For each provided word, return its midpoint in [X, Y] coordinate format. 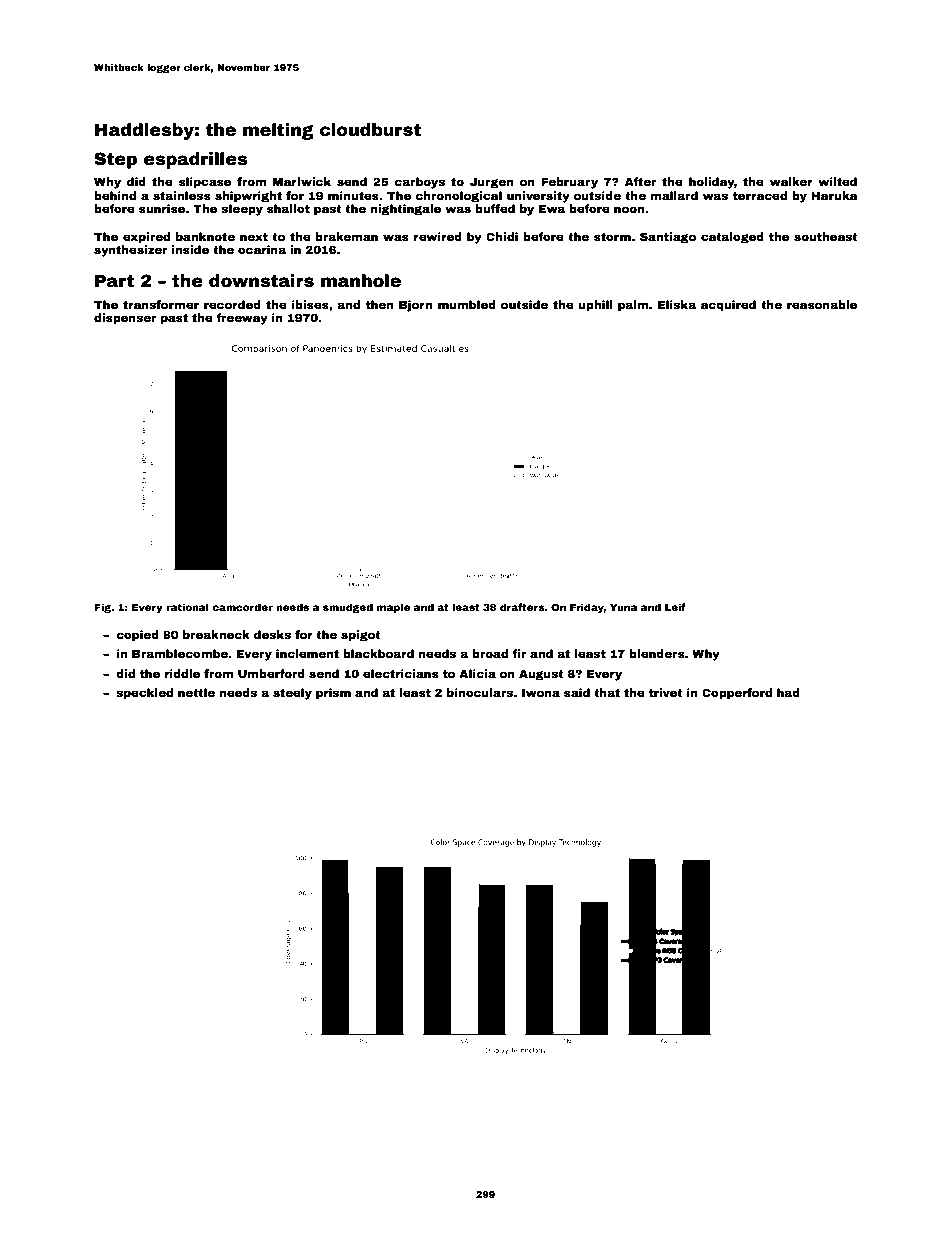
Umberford [271, 673]
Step [115, 160]
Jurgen [491, 183]
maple [393, 608]
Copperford [737, 694]
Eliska [677, 304]
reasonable [822, 304]
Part [114, 281]
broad [490, 653]
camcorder [242, 607]
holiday [711, 183]
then [380, 304]
